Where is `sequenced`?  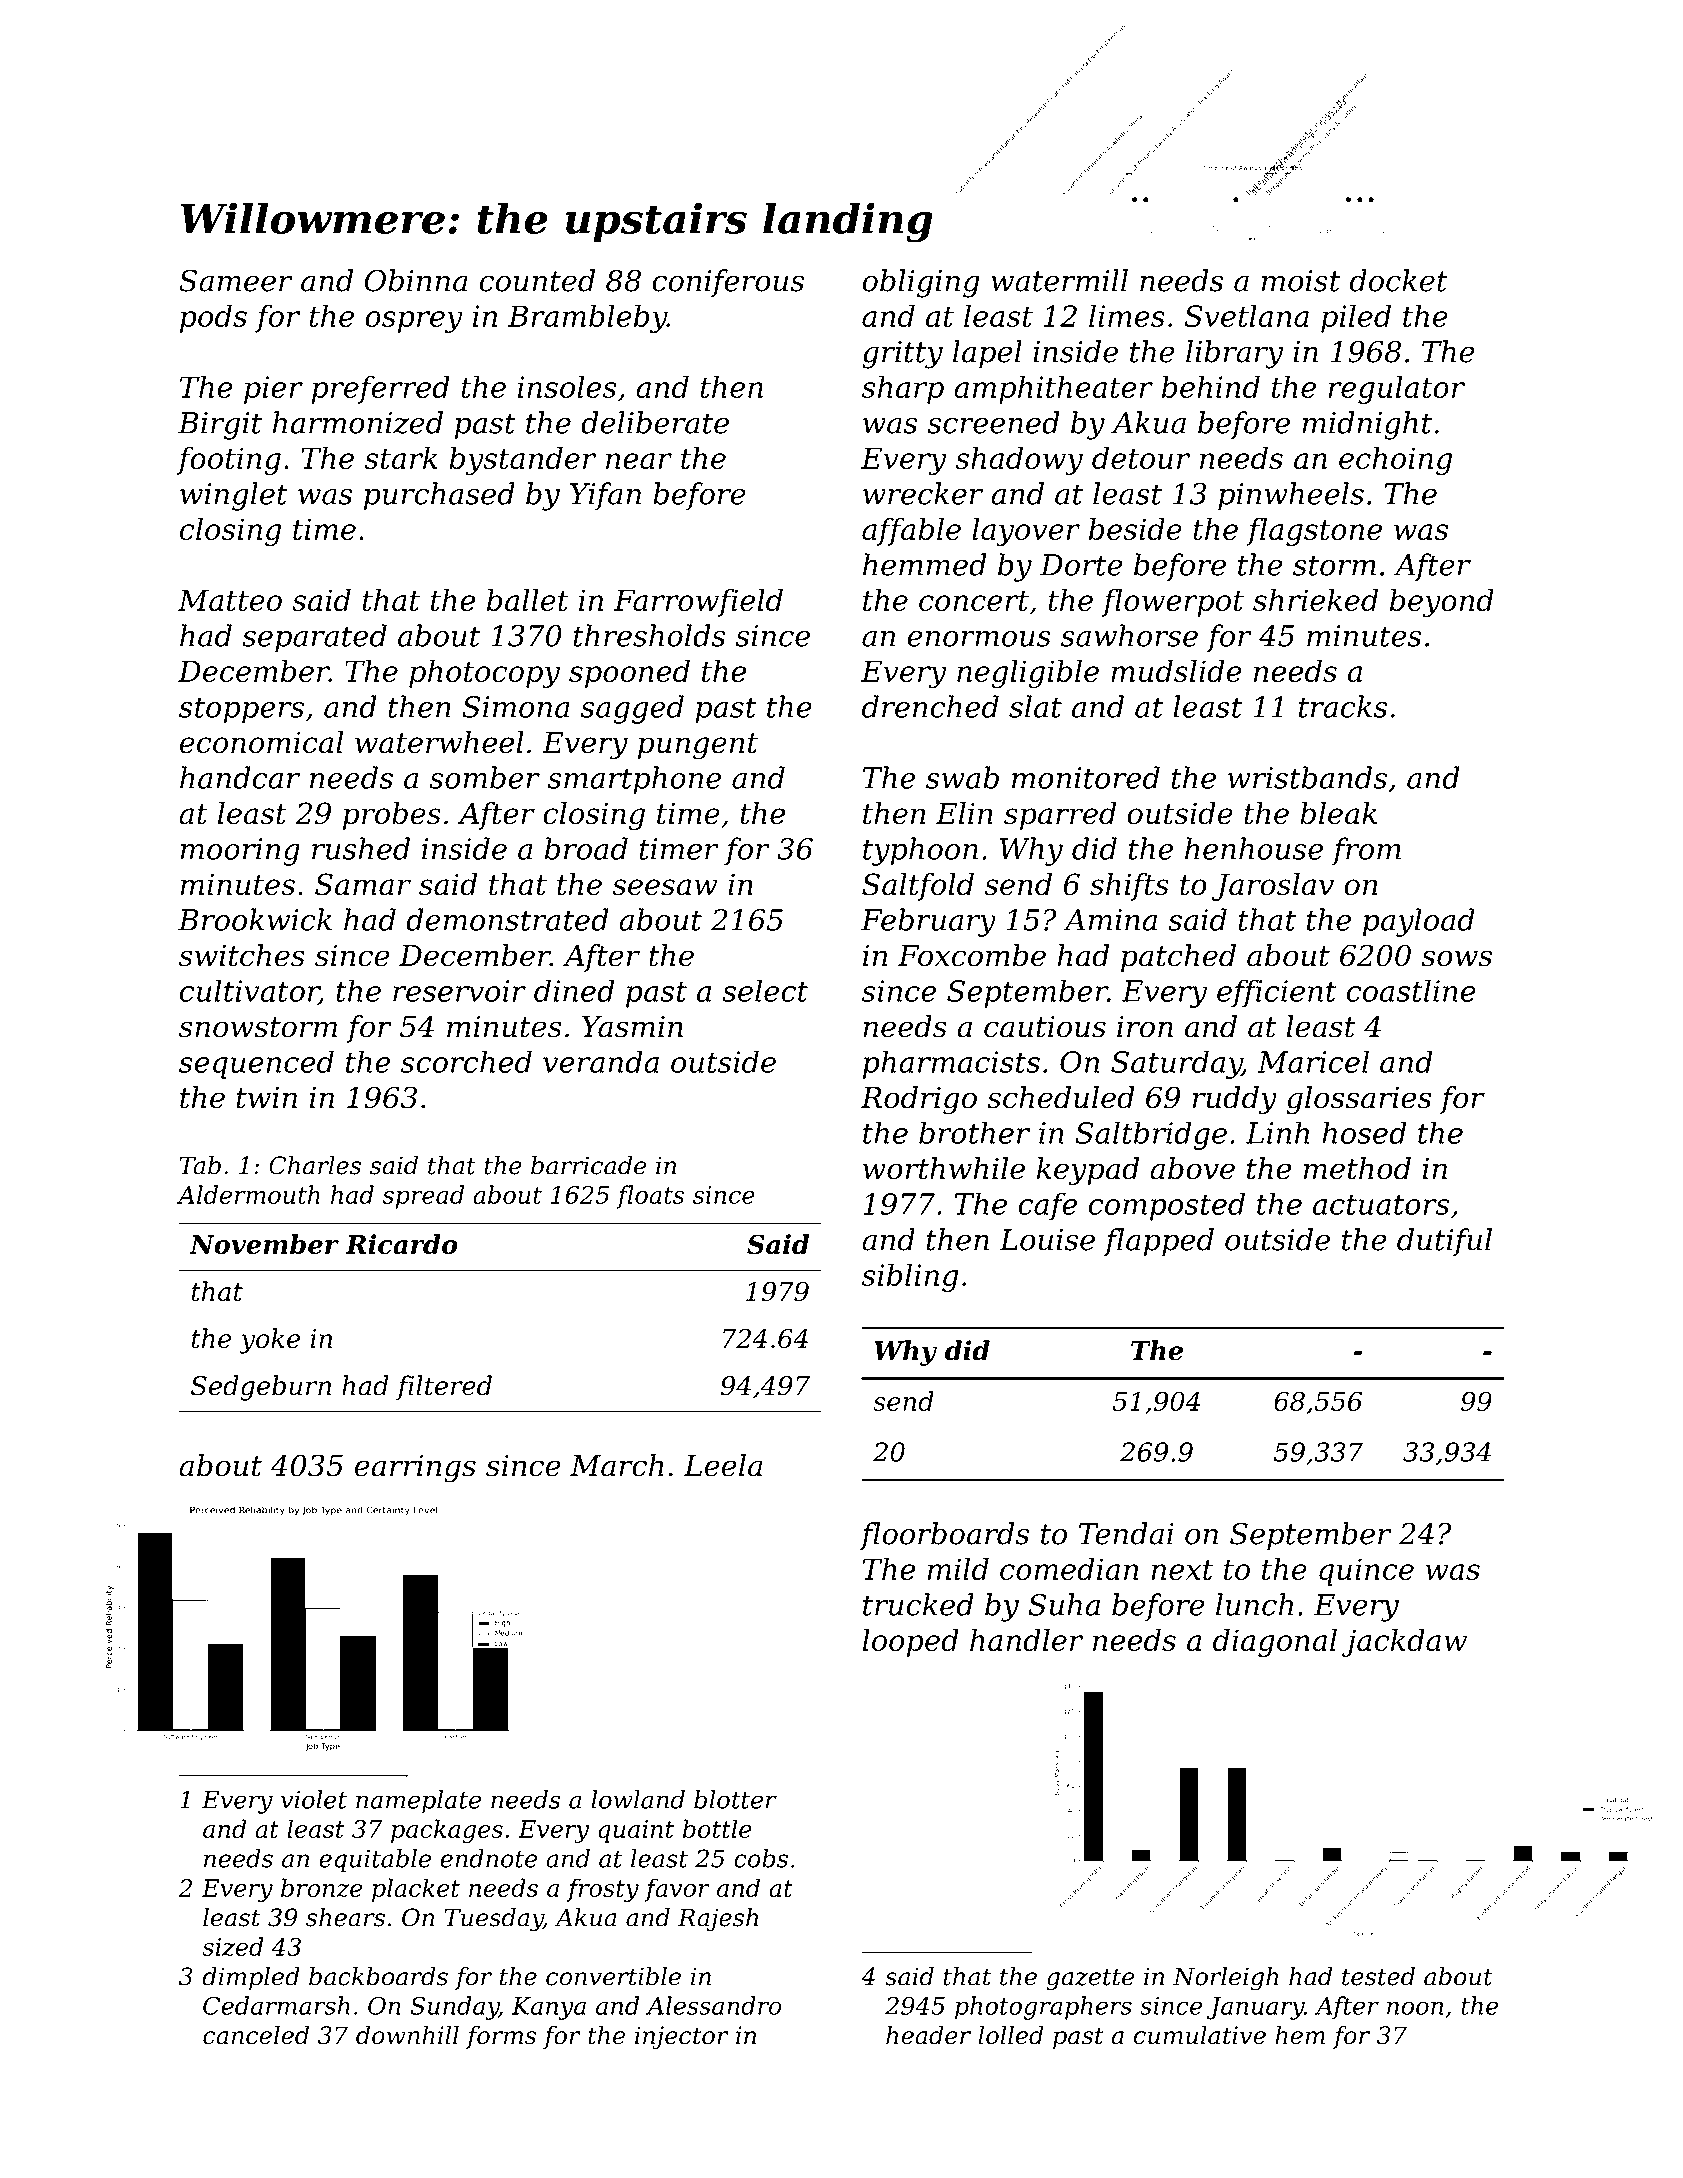
sequenced is located at coordinates (256, 1064).
